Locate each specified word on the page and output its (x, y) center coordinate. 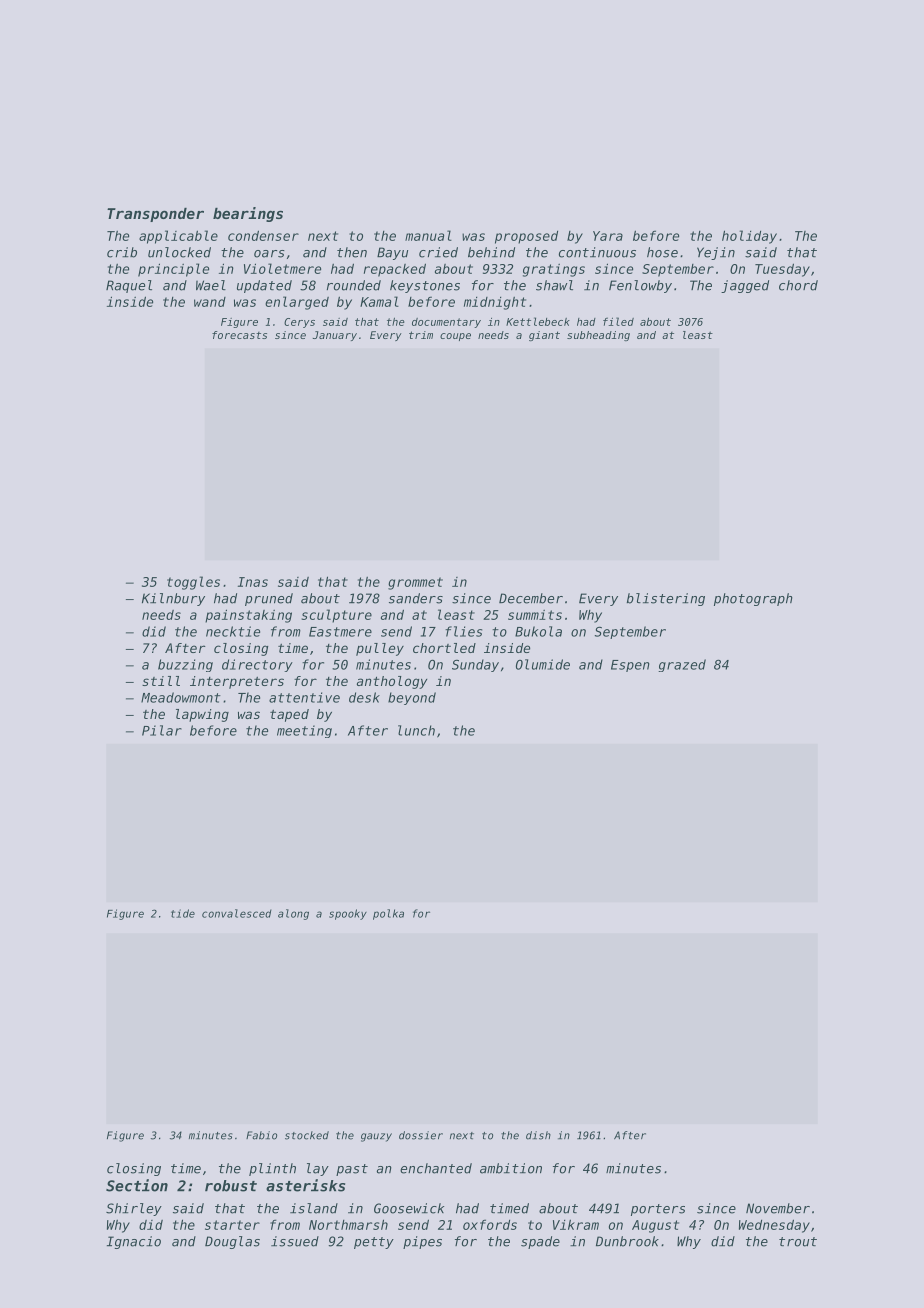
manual (428, 235)
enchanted (436, 1168)
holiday (749, 237)
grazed (682, 665)
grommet (415, 583)
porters (658, 1210)
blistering (666, 599)
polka (388, 914)
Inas (253, 582)
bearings (248, 214)
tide (183, 913)
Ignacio (134, 1242)
